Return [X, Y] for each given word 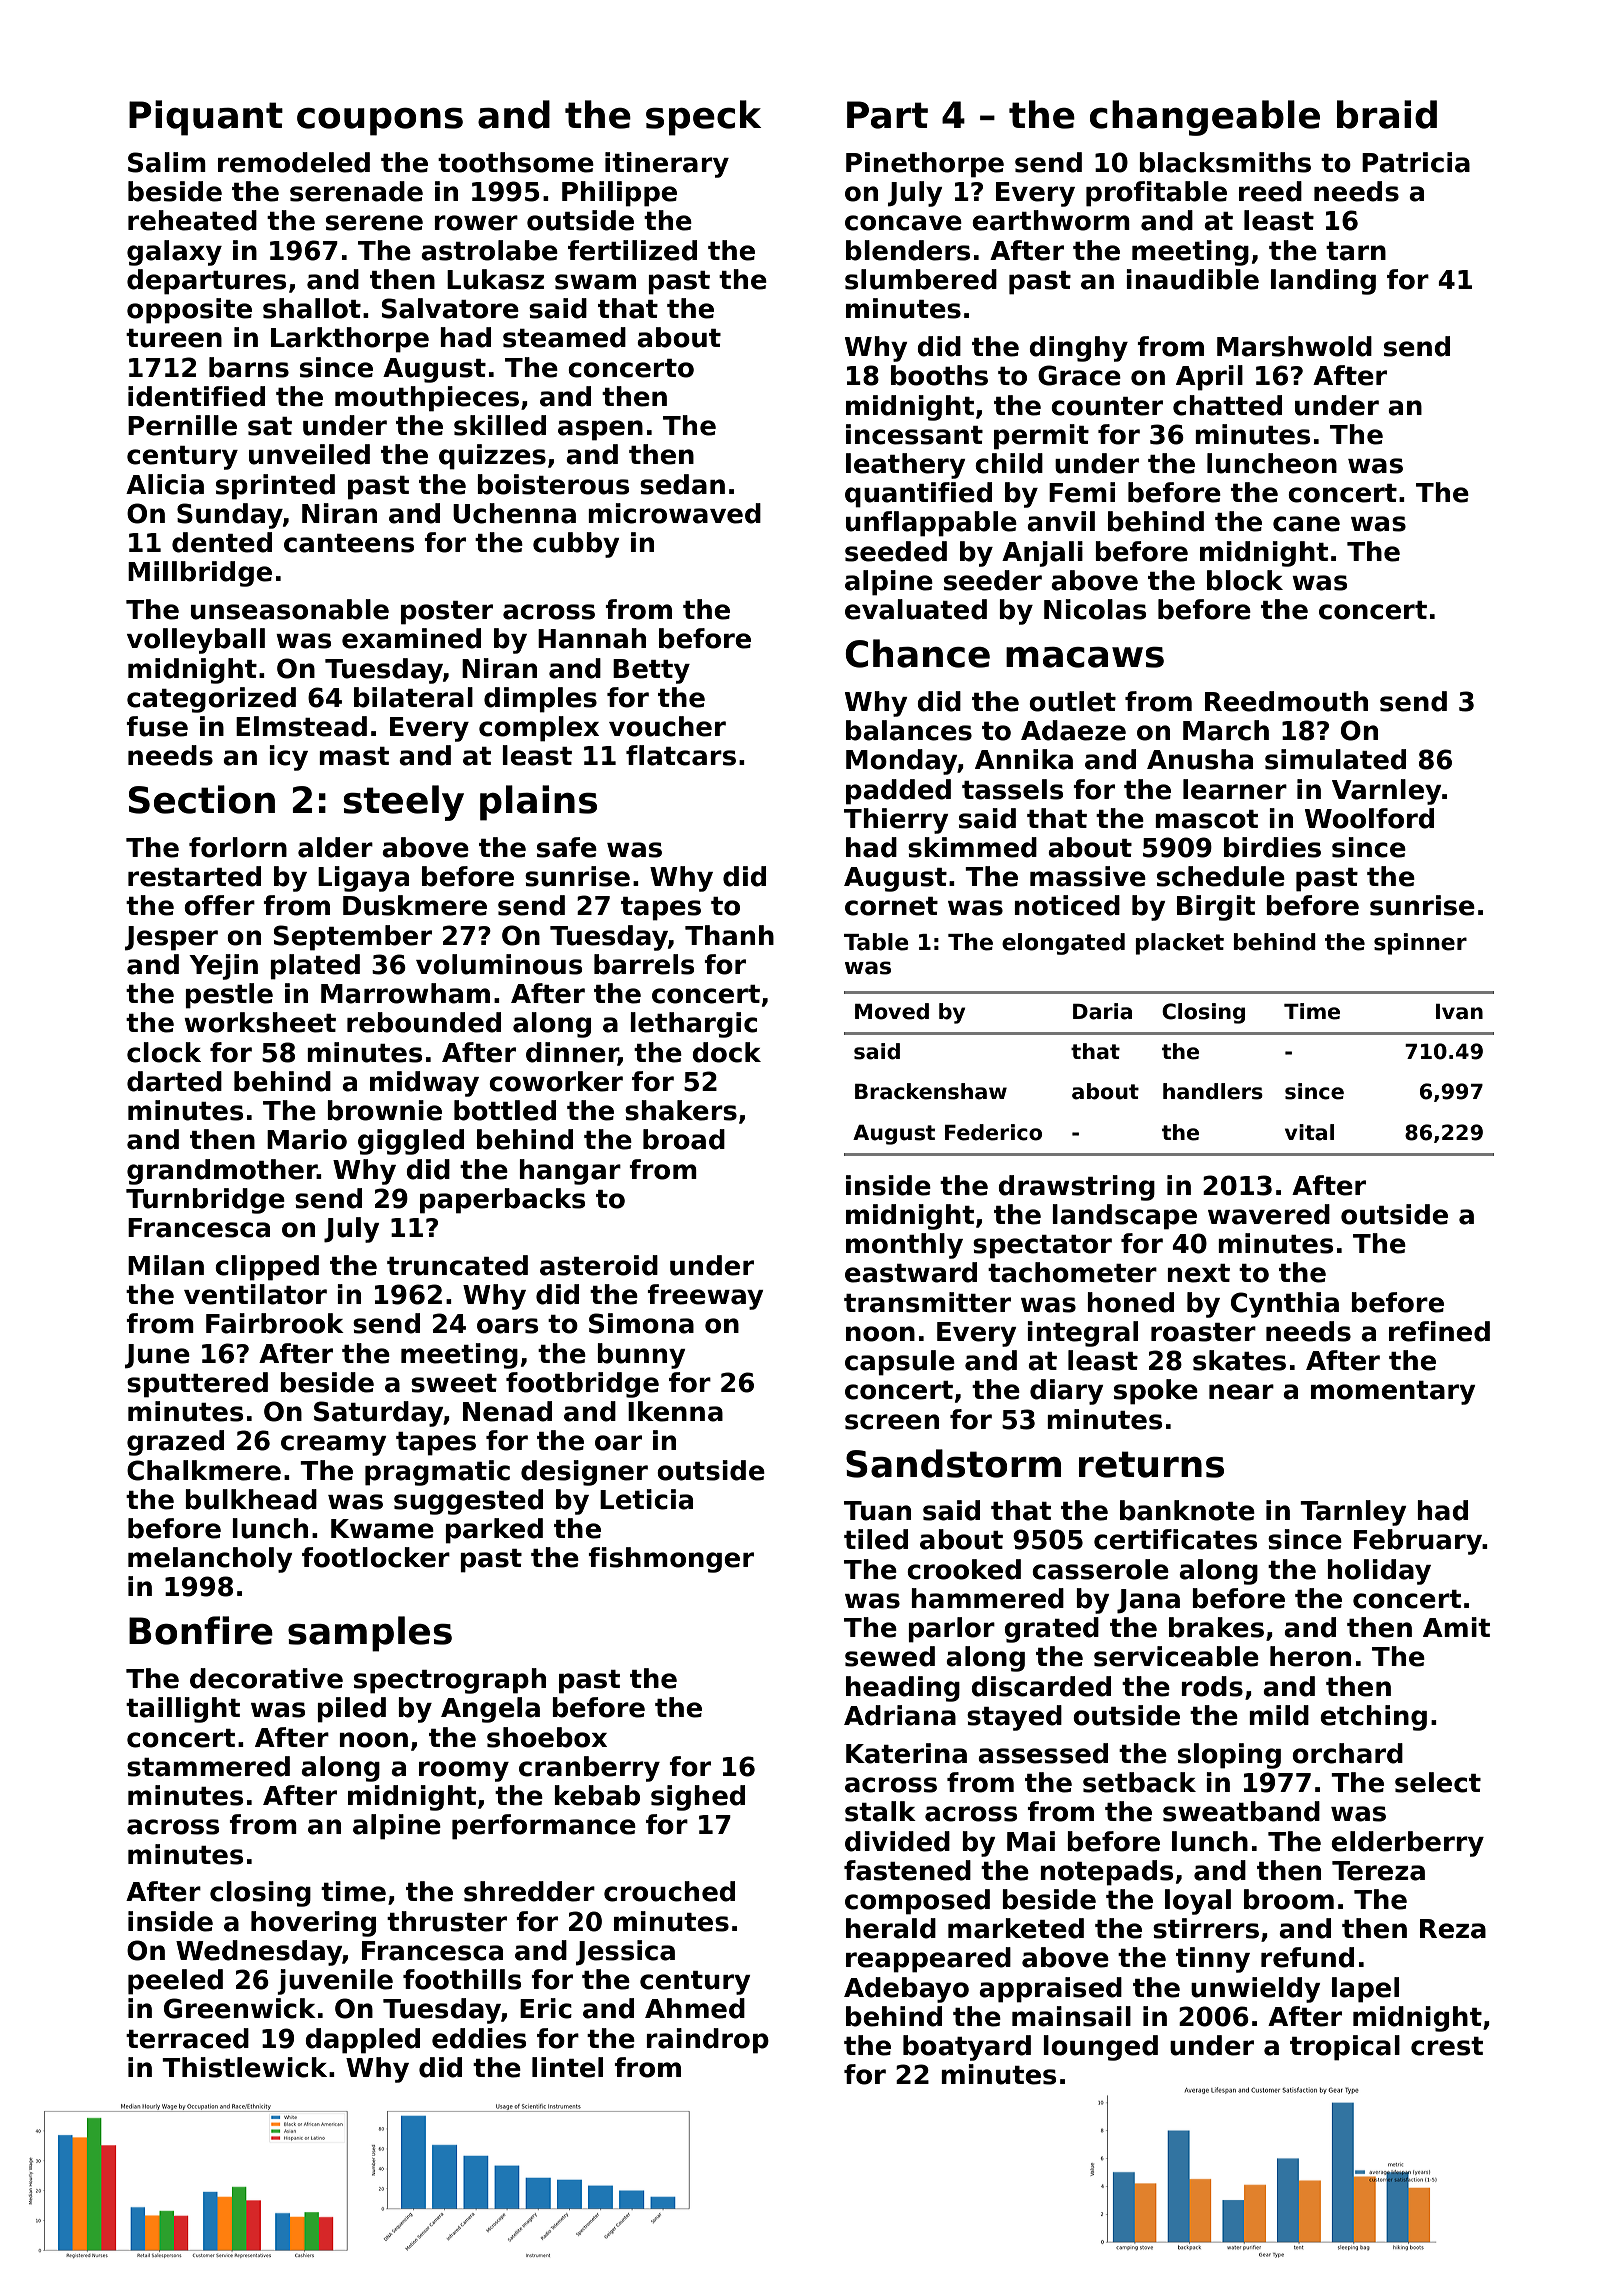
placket [1179, 944]
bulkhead [251, 1499]
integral [1082, 1334]
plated [315, 967]
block [1245, 580]
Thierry [896, 821]
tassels [1012, 789]
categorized [211, 700]
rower [476, 223]
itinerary [667, 165]
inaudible [1192, 279]
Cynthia [1285, 1305]
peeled [175, 1982]
